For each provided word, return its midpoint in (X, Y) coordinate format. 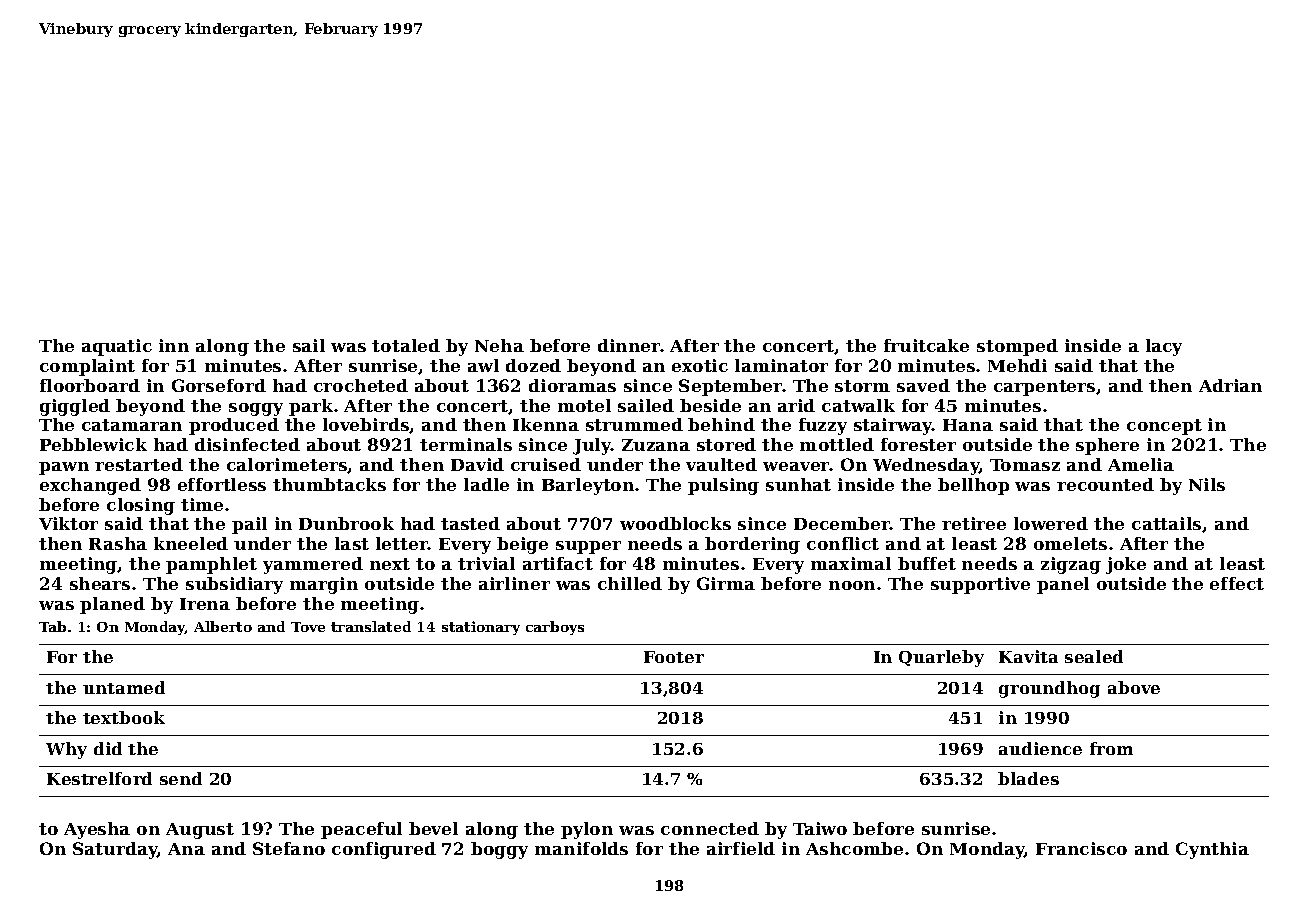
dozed (533, 365)
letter (402, 543)
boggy (499, 850)
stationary (481, 628)
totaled (406, 345)
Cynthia (1212, 850)
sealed (1094, 656)
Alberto (223, 626)
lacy (1164, 347)
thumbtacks (329, 484)
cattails (1166, 523)
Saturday (115, 850)
